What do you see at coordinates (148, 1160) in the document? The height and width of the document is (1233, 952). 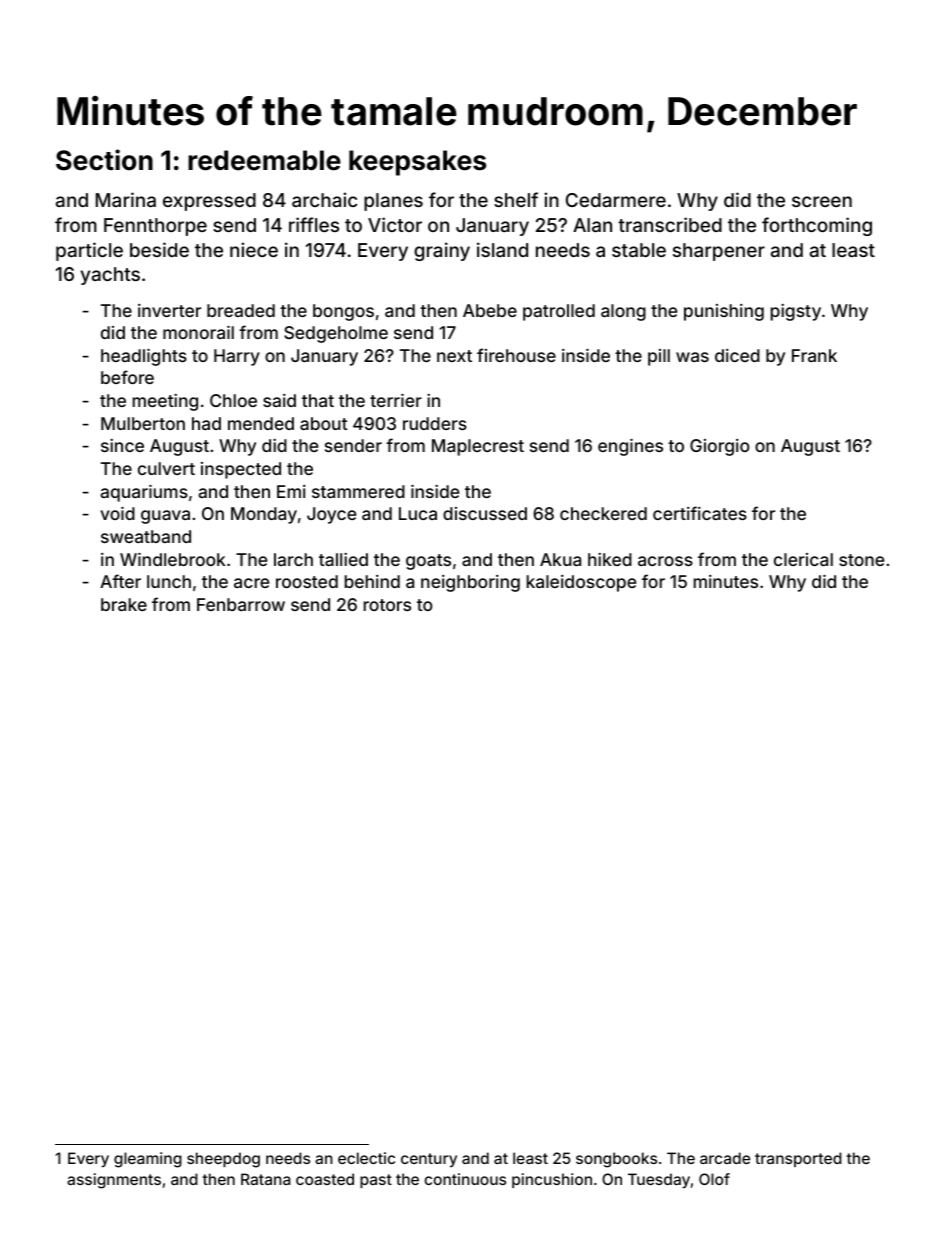 I see `gleaming` at bounding box center [148, 1160].
